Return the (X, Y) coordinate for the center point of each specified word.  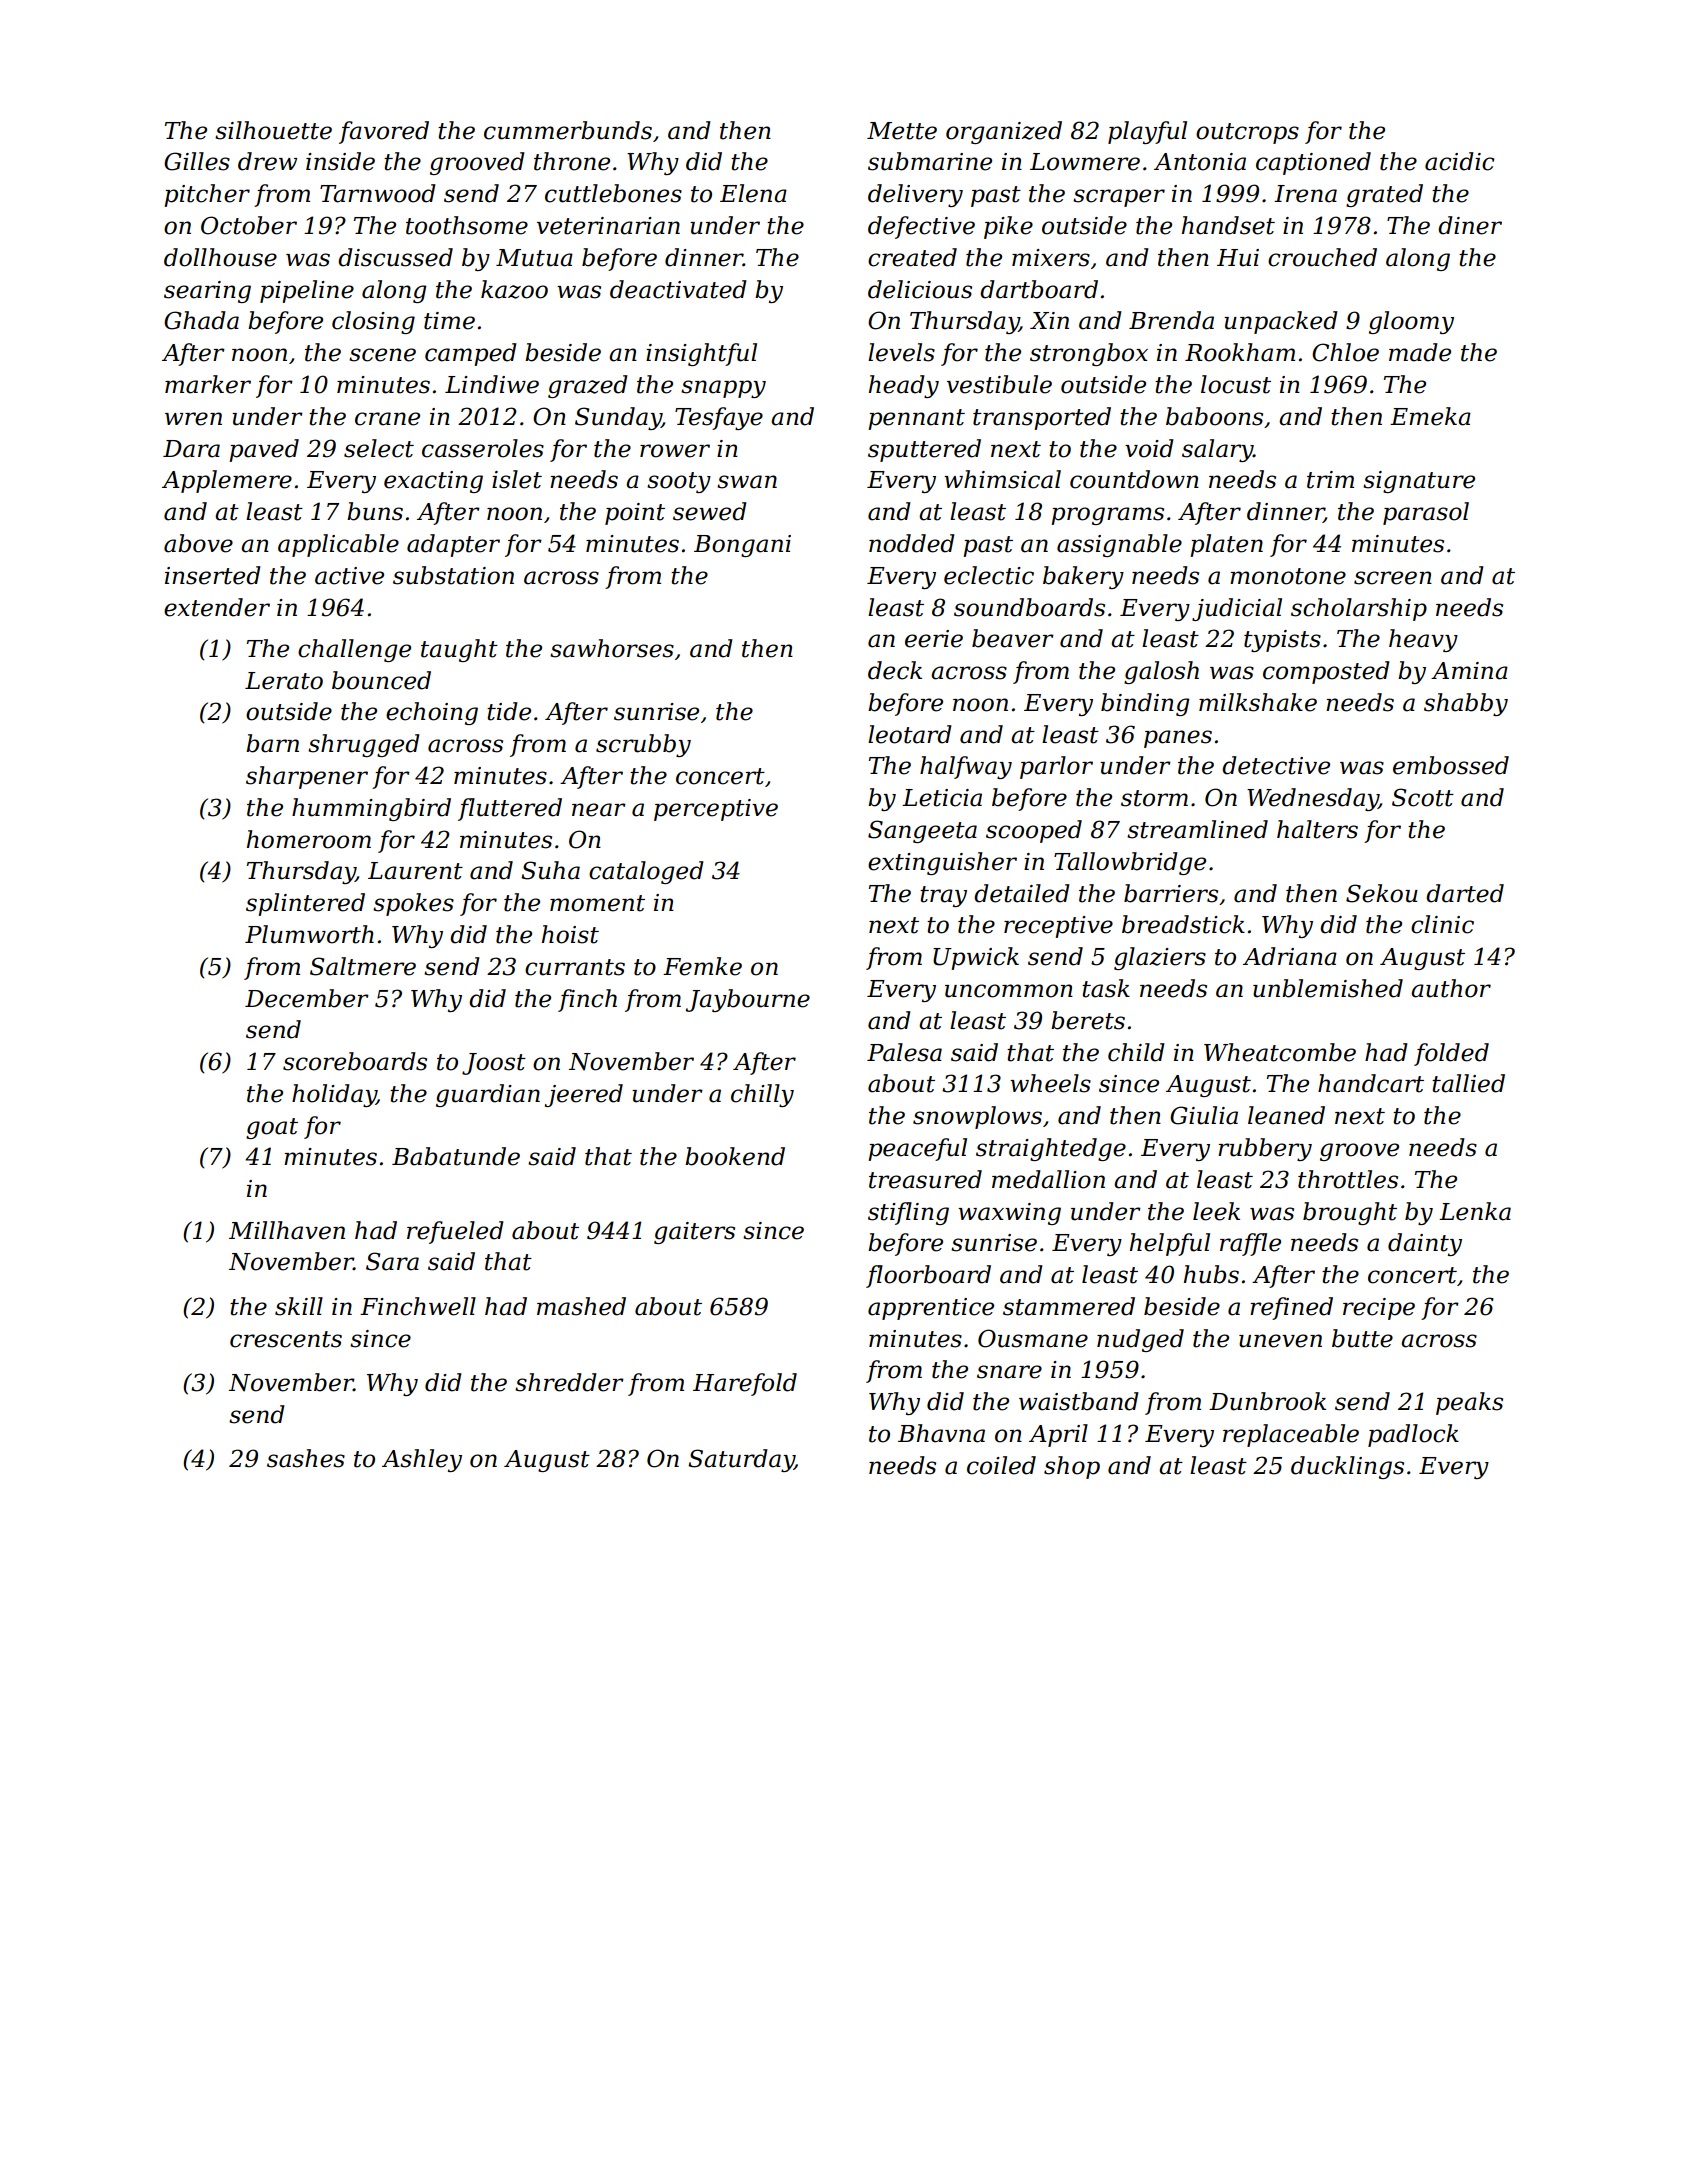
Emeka (1430, 416)
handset (1228, 225)
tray (943, 896)
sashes (306, 1458)
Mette (902, 131)
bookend (735, 1156)
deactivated (678, 289)
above (198, 543)
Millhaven (287, 1230)
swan (747, 482)
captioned (1313, 163)
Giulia (1204, 1115)
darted (1465, 893)
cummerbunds (568, 130)
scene (382, 355)
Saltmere (363, 966)
